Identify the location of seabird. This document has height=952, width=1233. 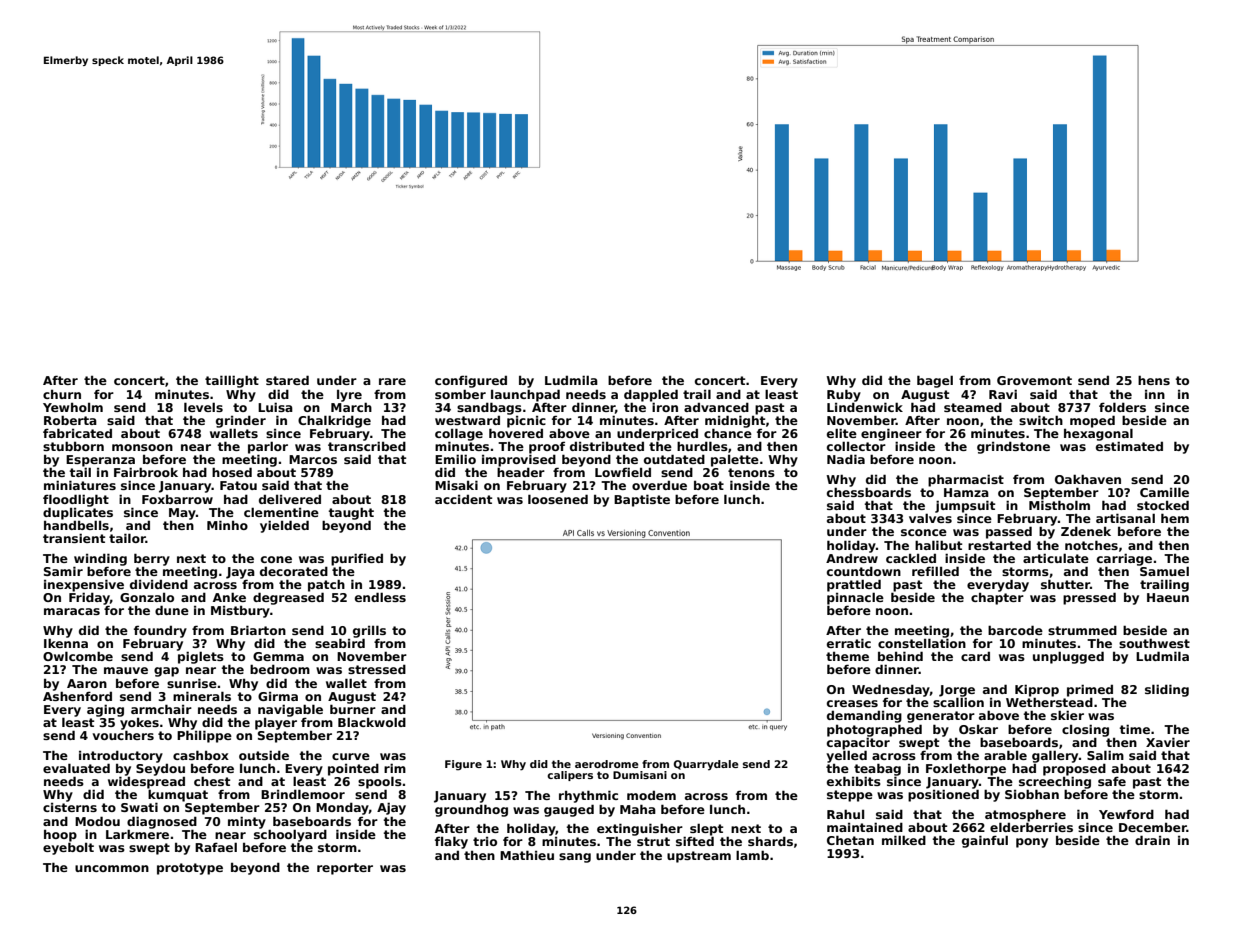
(340, 643).
